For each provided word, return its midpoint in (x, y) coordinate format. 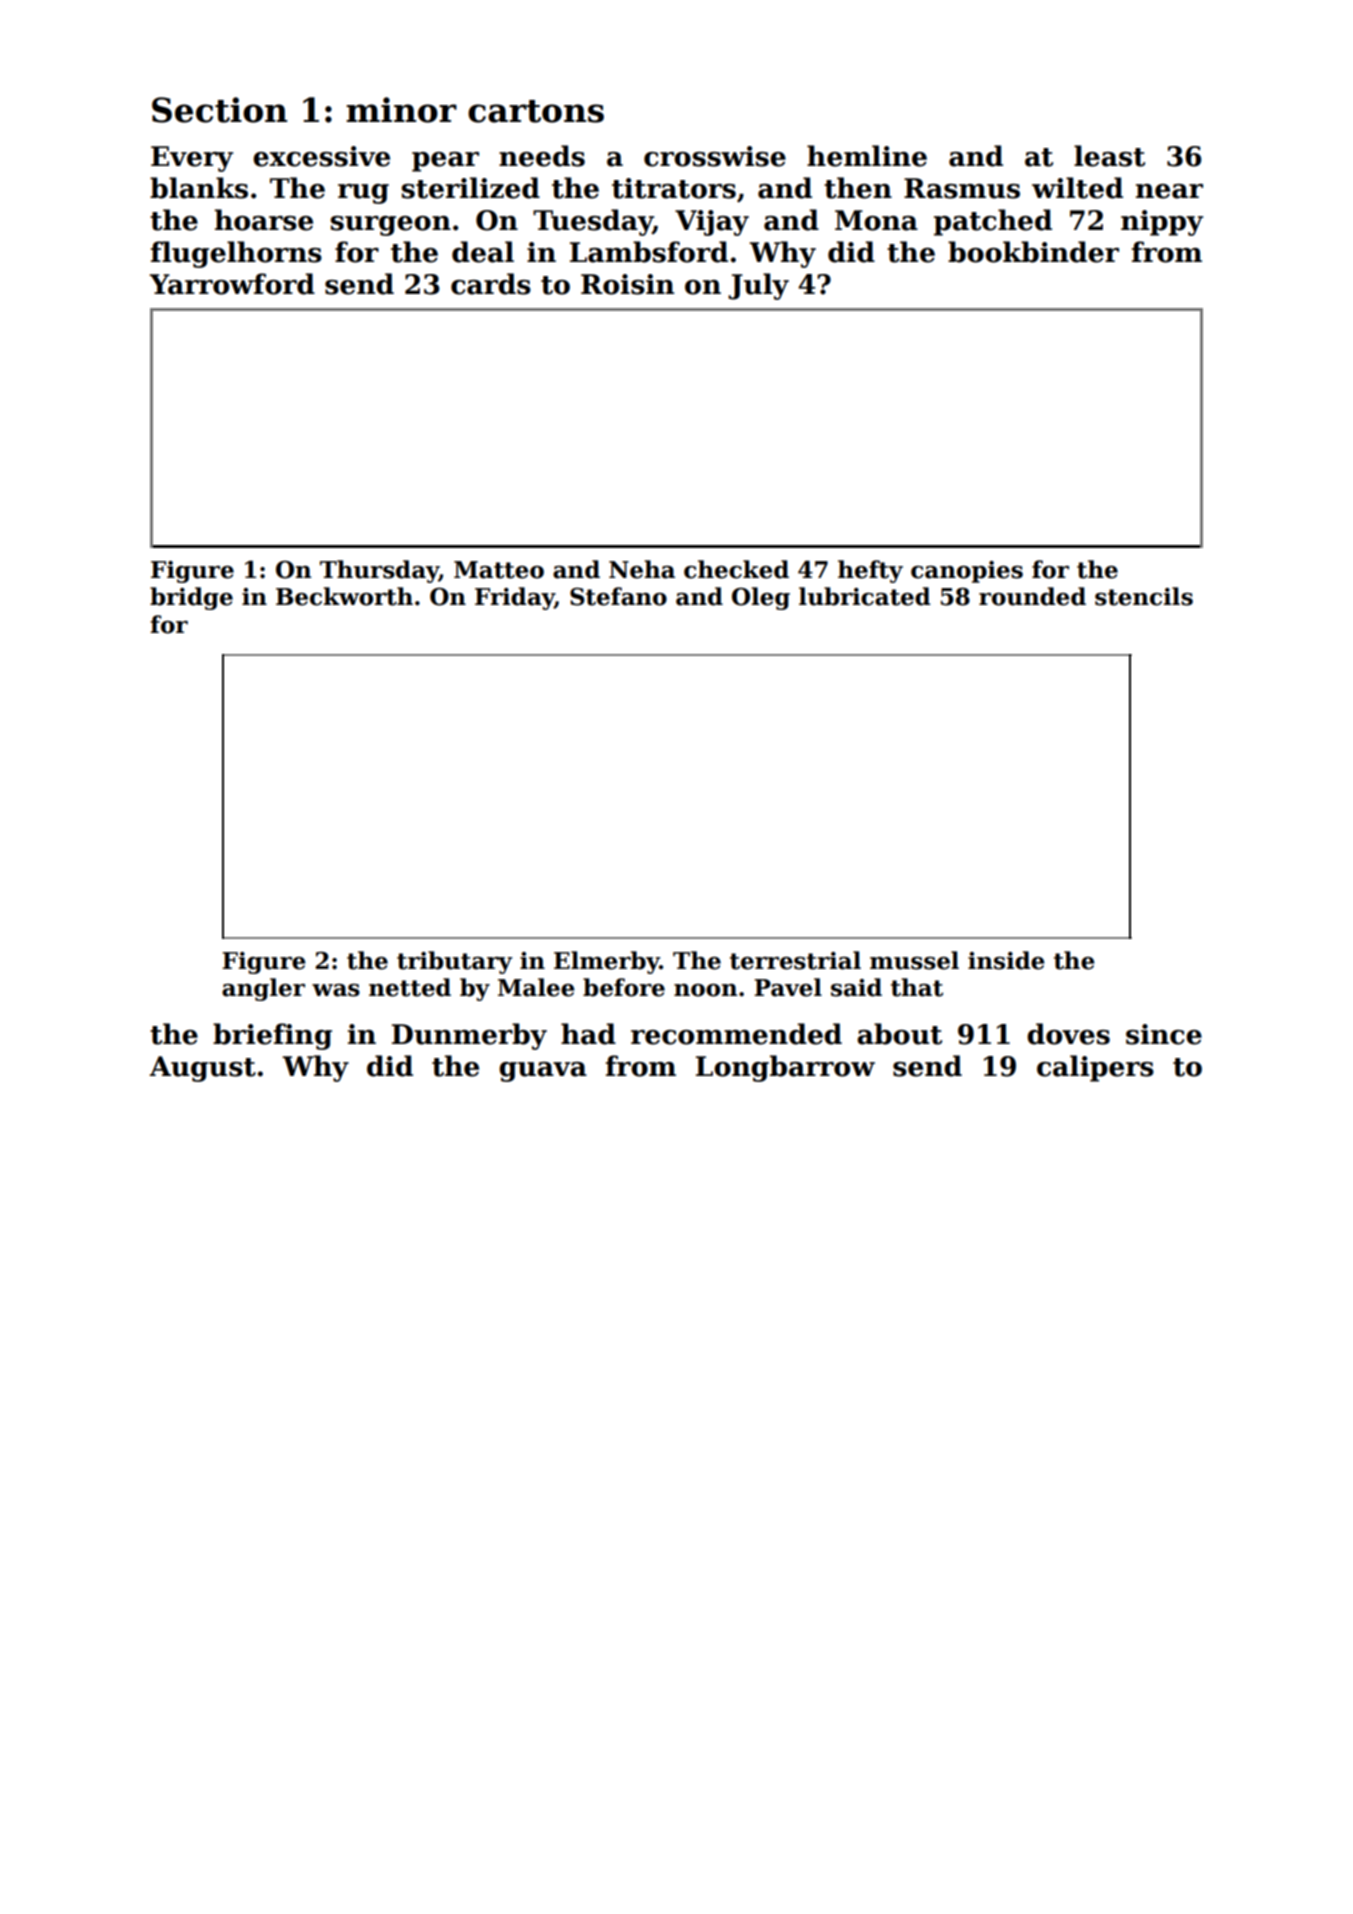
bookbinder (1033, 252)
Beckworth (344, 596)
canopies (967, 572)
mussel (914, 960)
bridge (191, 598)
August (202, 1069)
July (758, 286)
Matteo (499, 570)
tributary (455, 962)
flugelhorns (236, 254)
